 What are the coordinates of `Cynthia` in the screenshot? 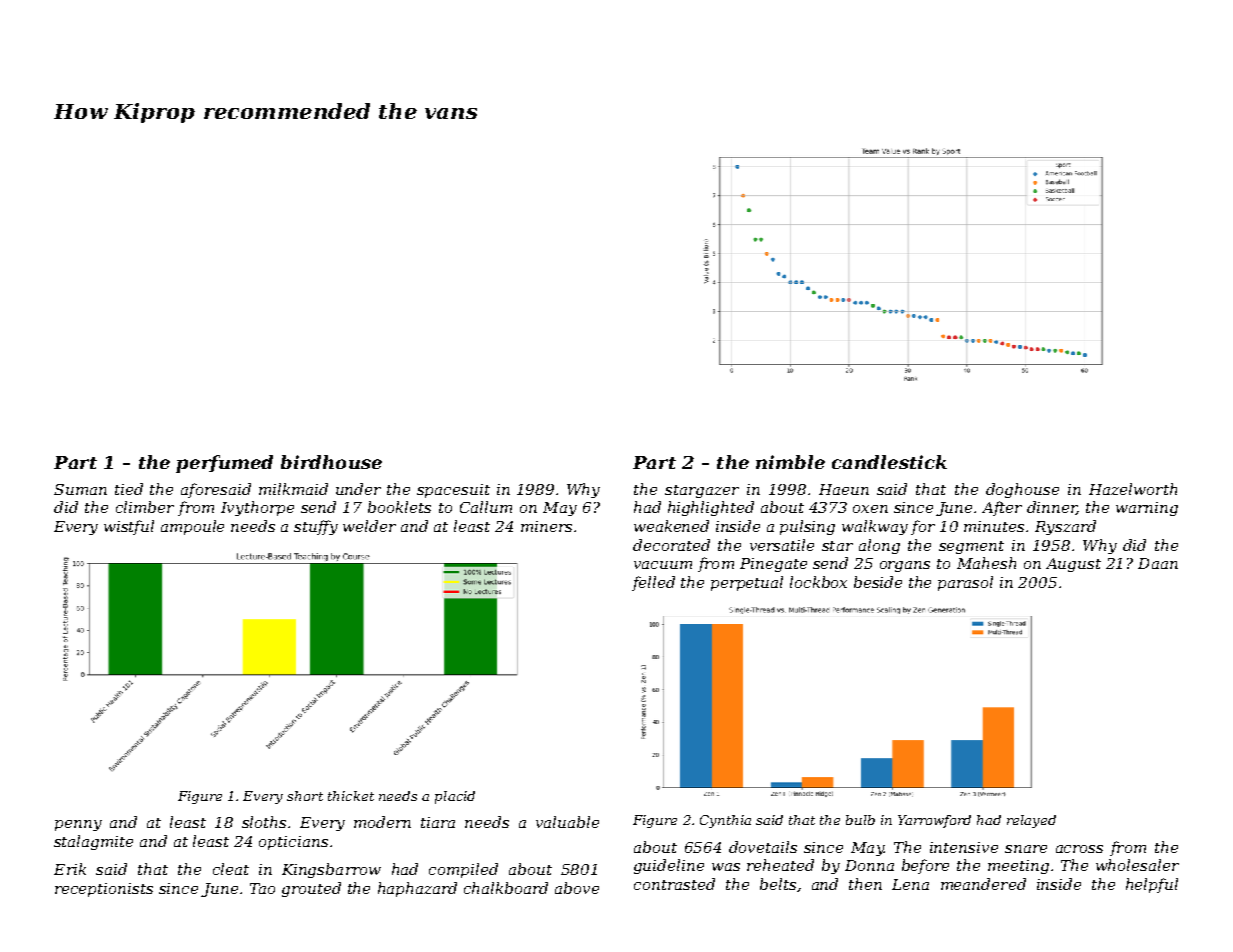 It's located at (725, 821).
